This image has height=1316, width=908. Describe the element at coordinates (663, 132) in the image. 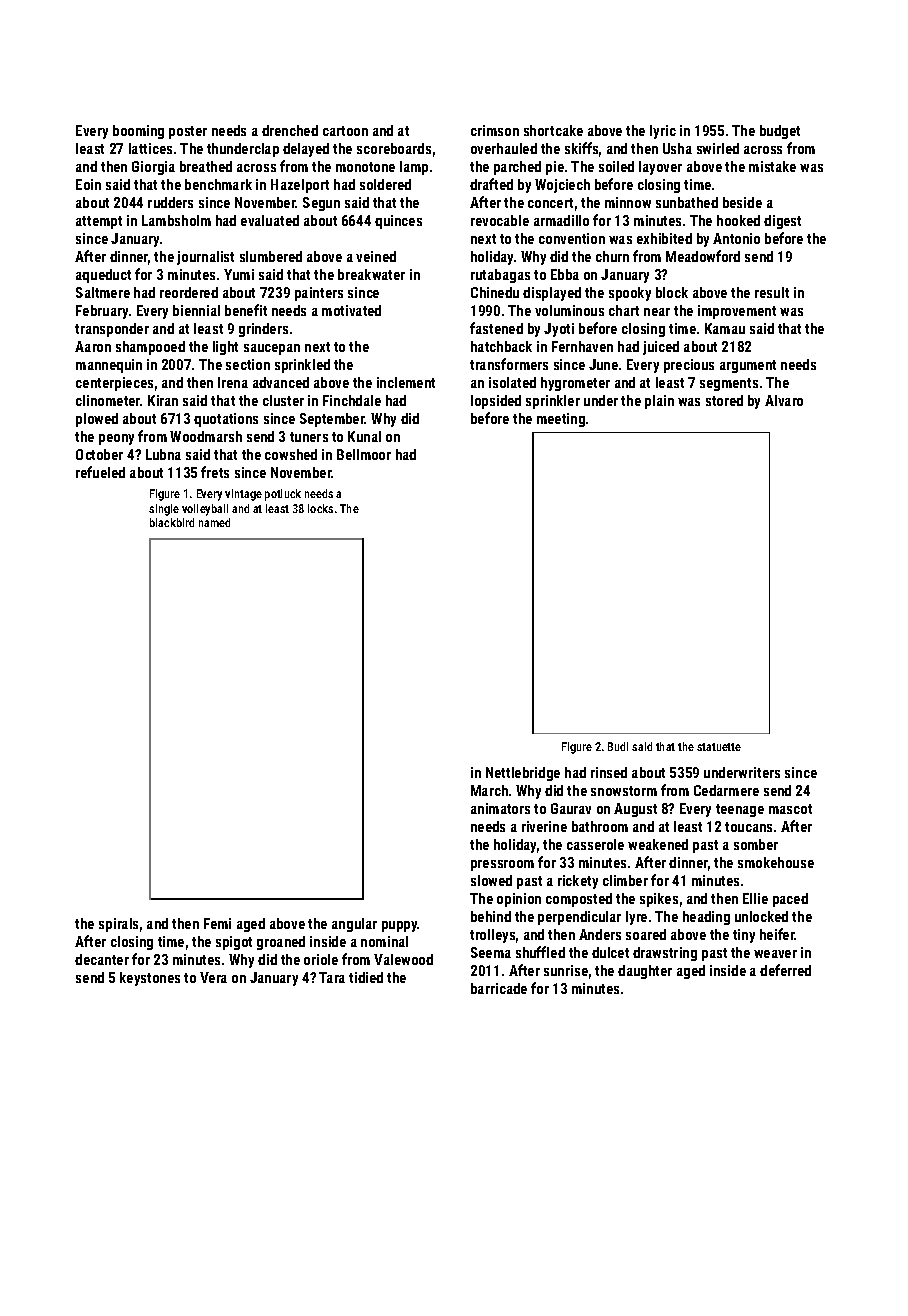

I see `lyric` at that location.
